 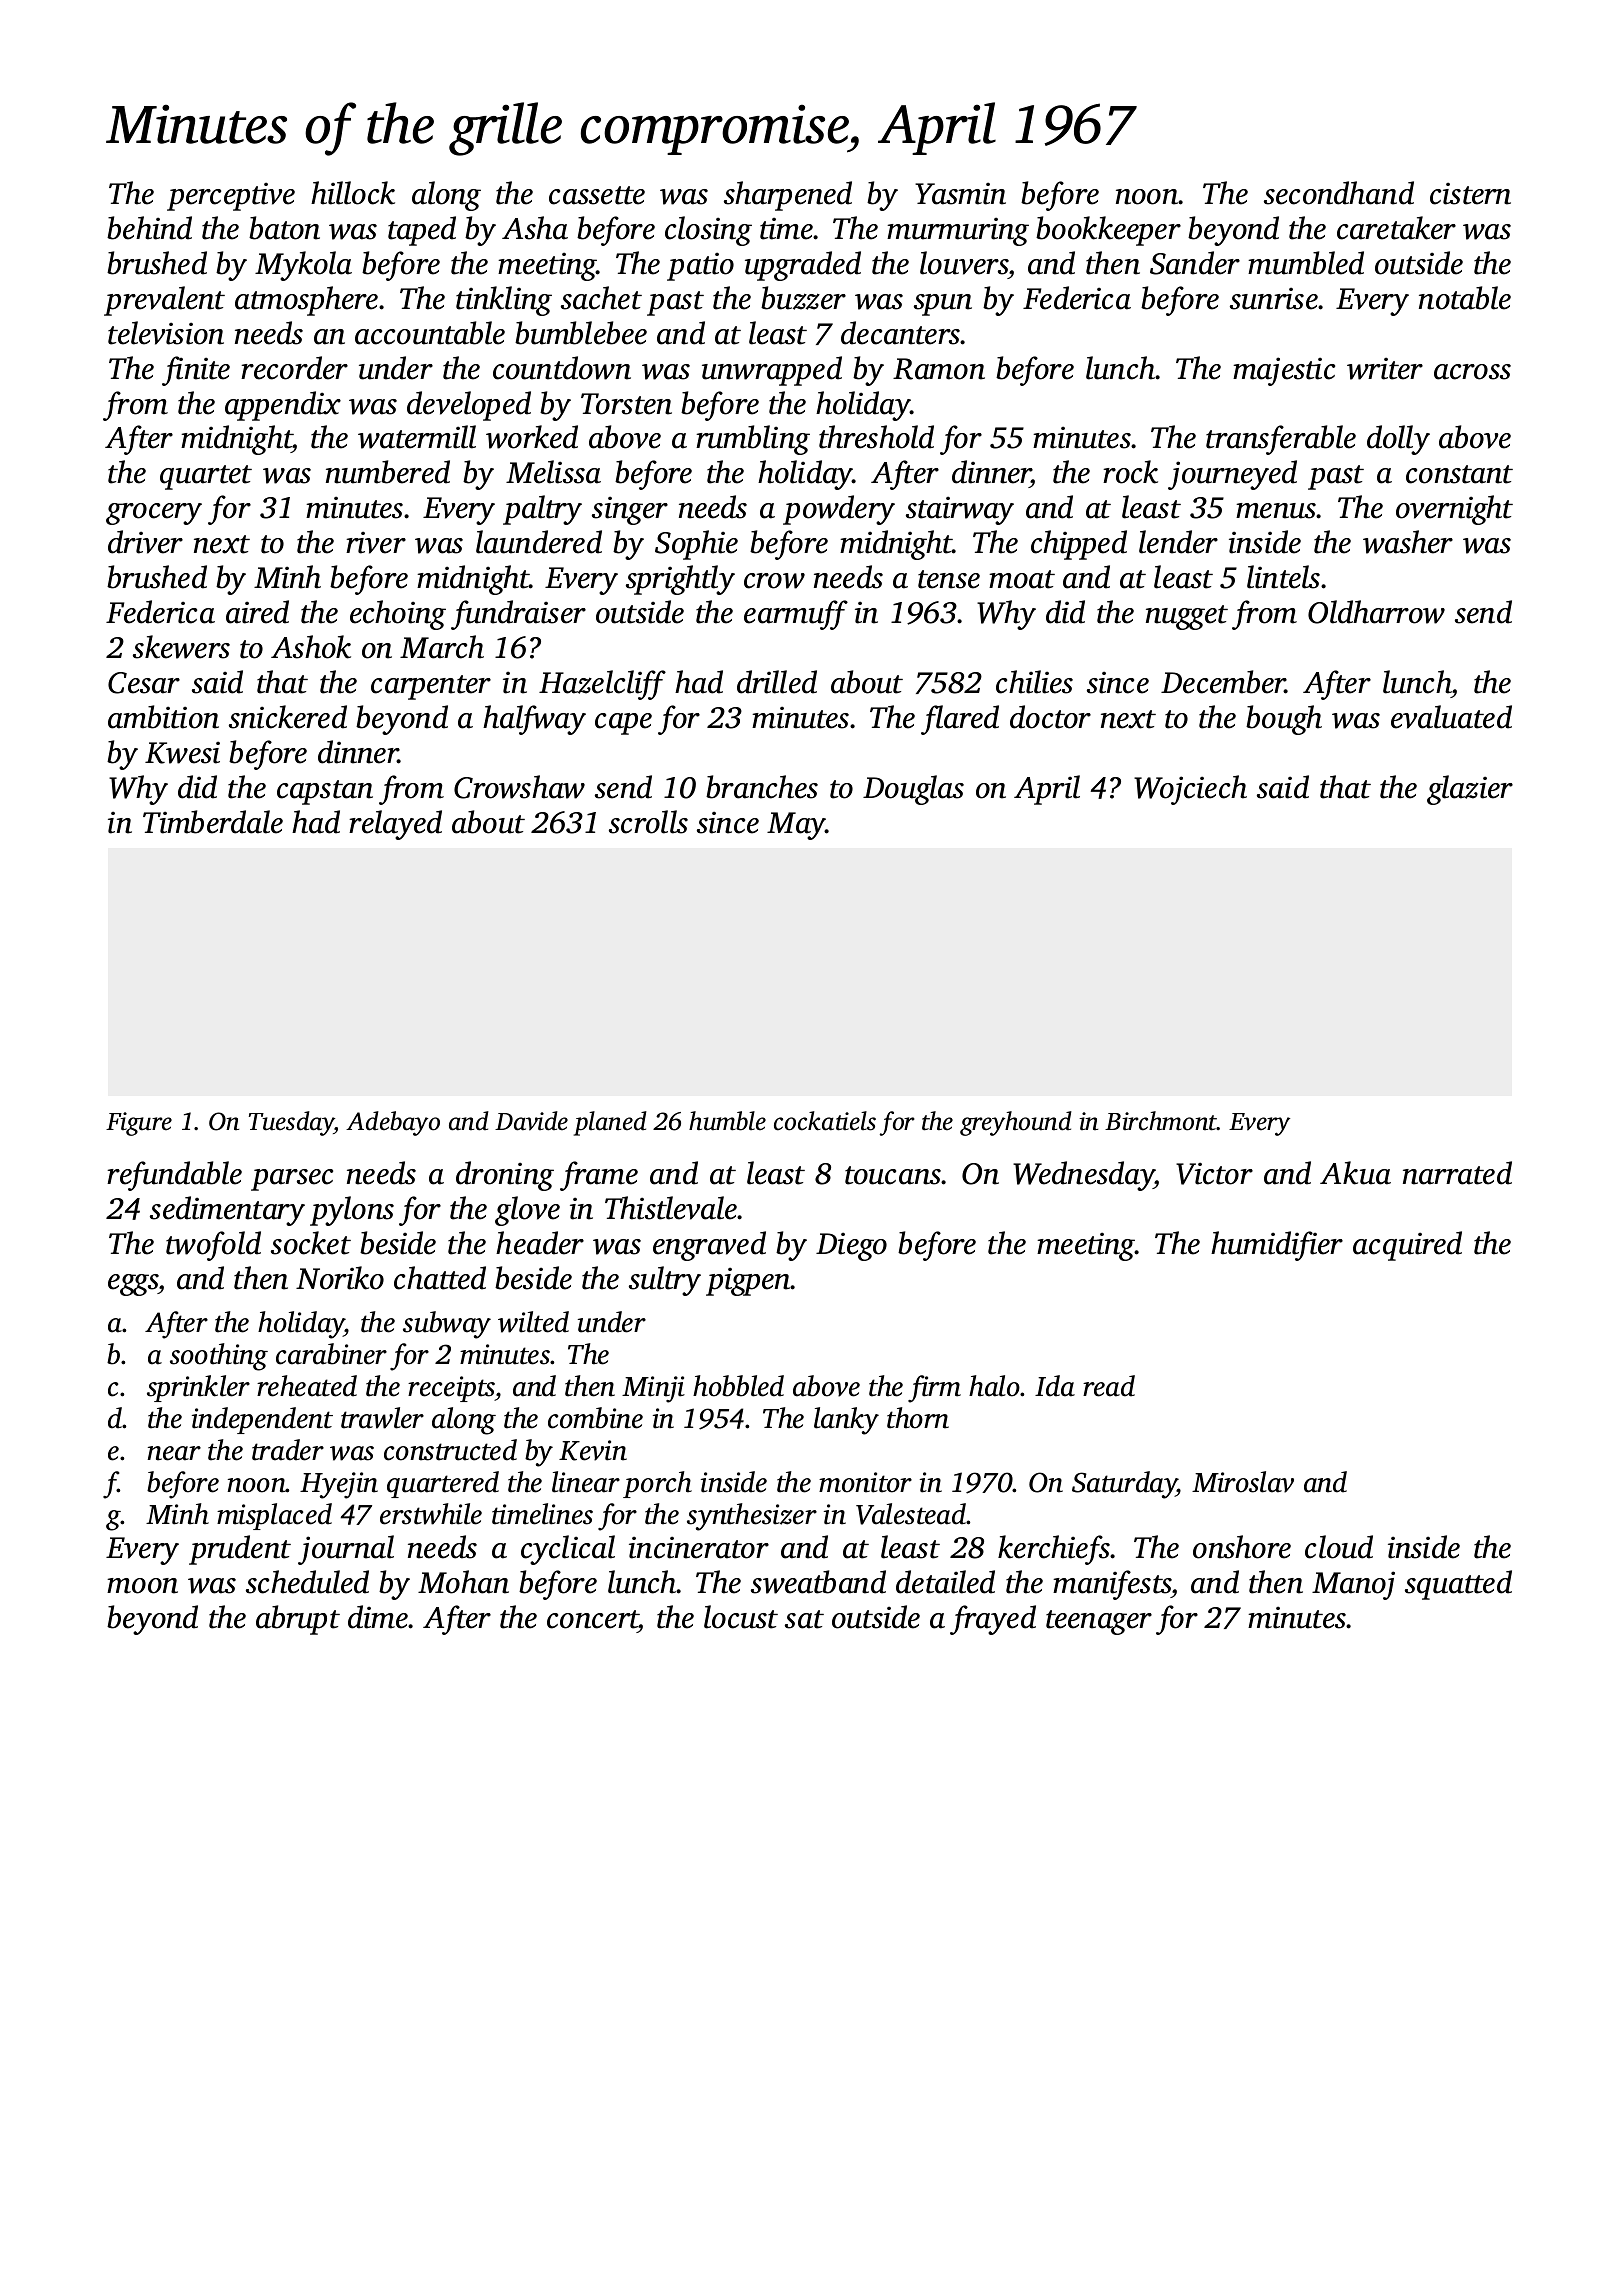 I want to click on Tuesday, so click(x=291, y=1123).
